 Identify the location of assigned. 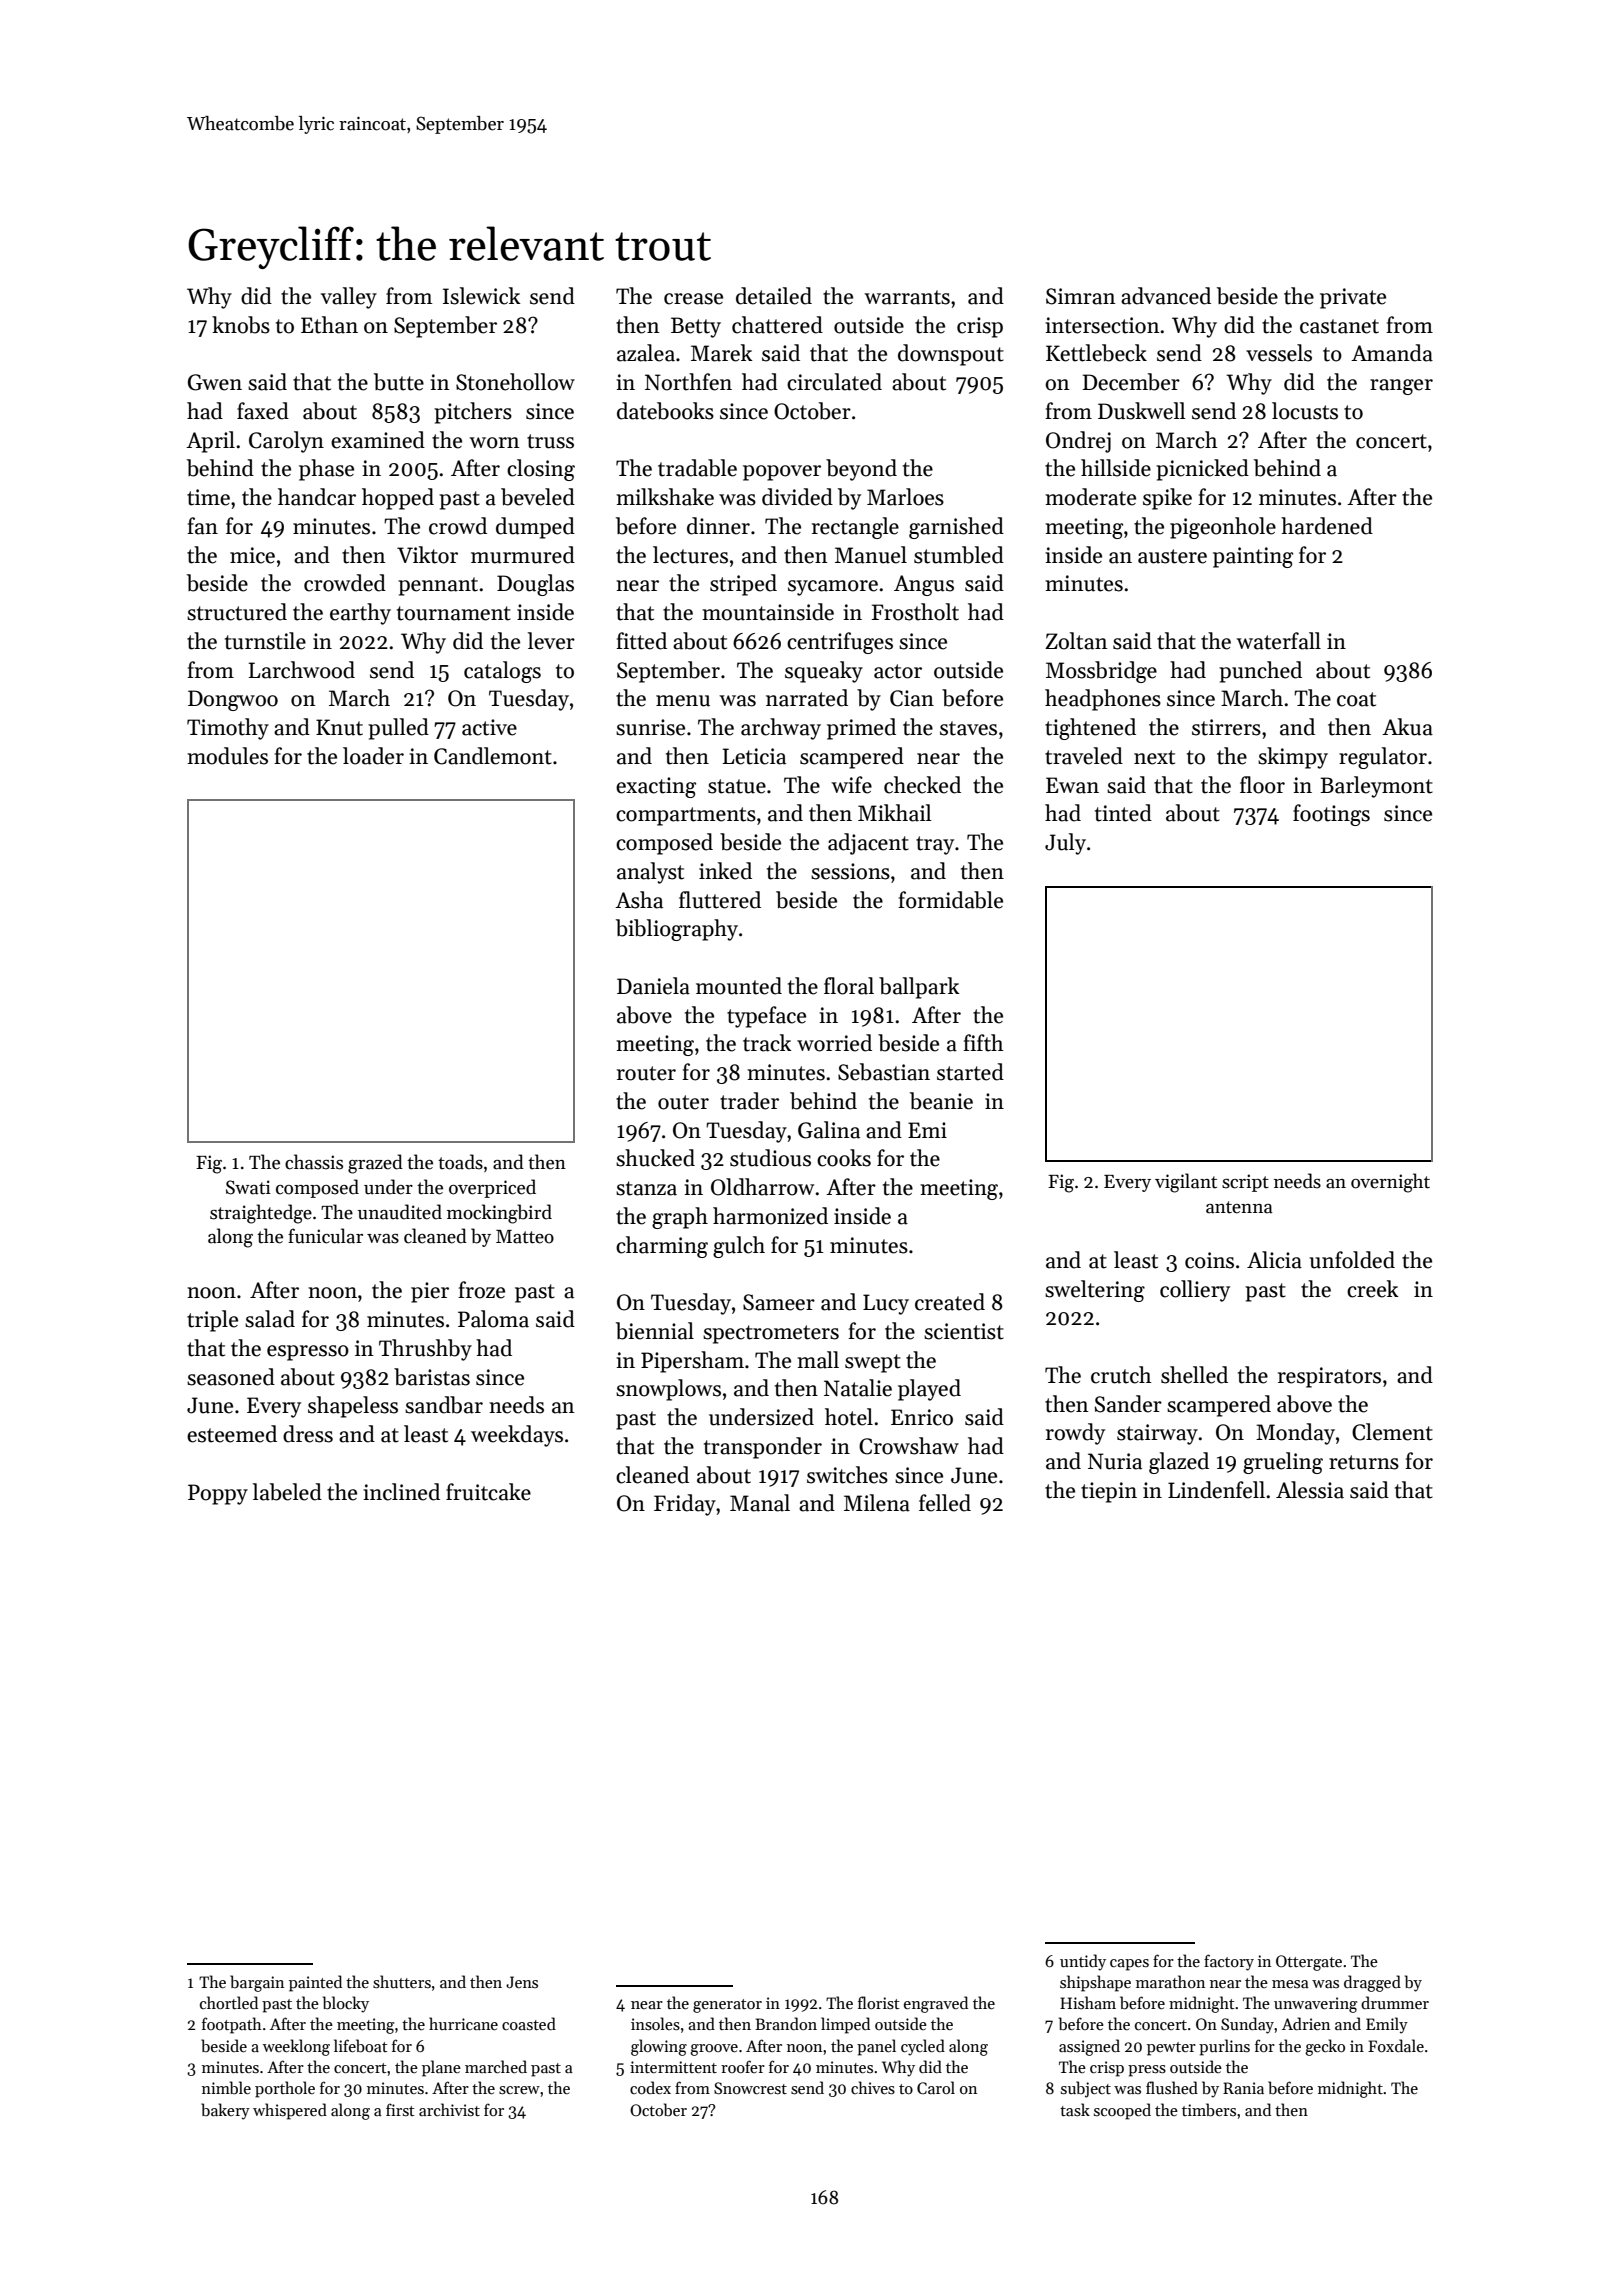
(1089, 2047).
